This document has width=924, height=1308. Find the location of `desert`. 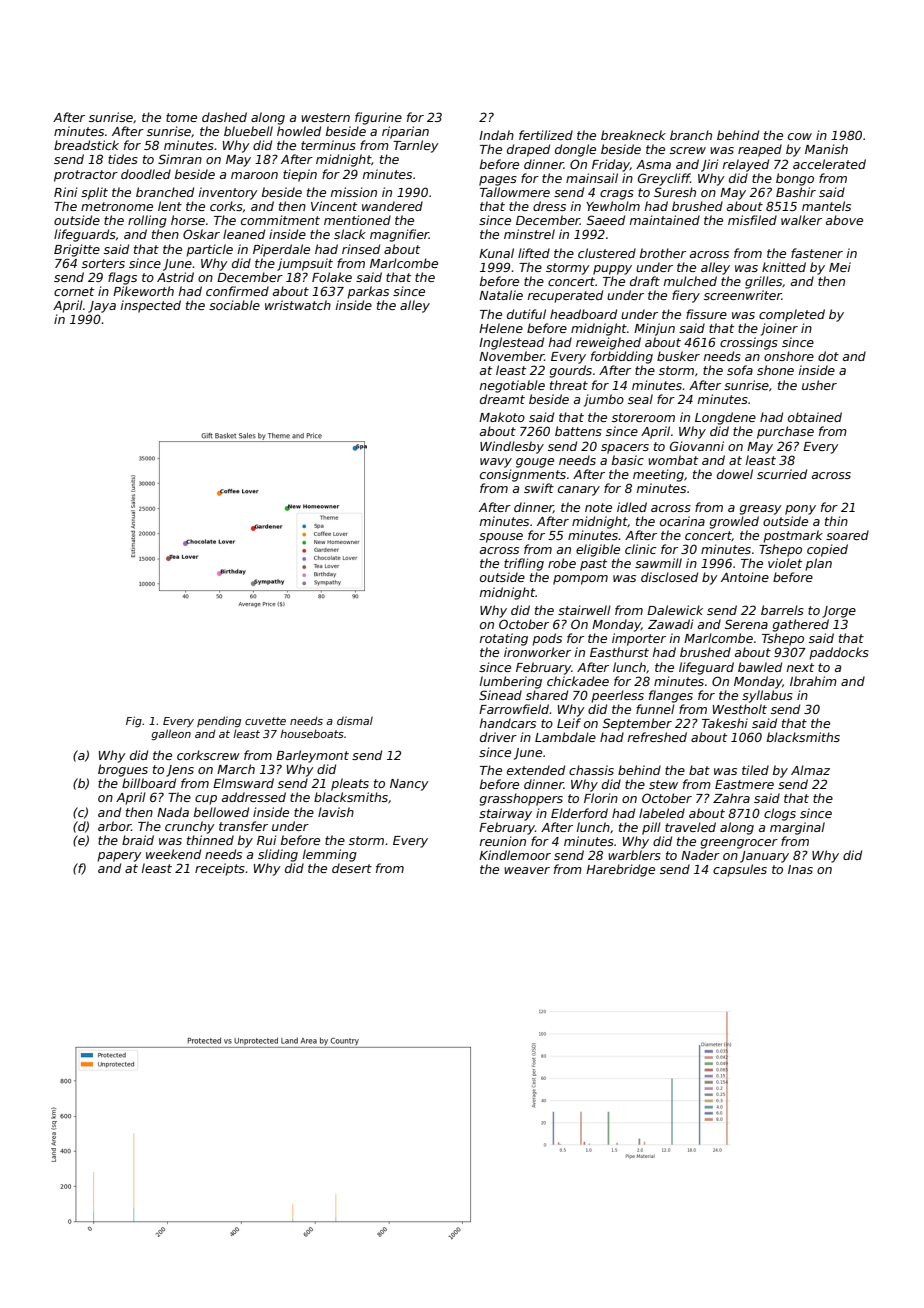

desert is located at coordinates (352, 868).
